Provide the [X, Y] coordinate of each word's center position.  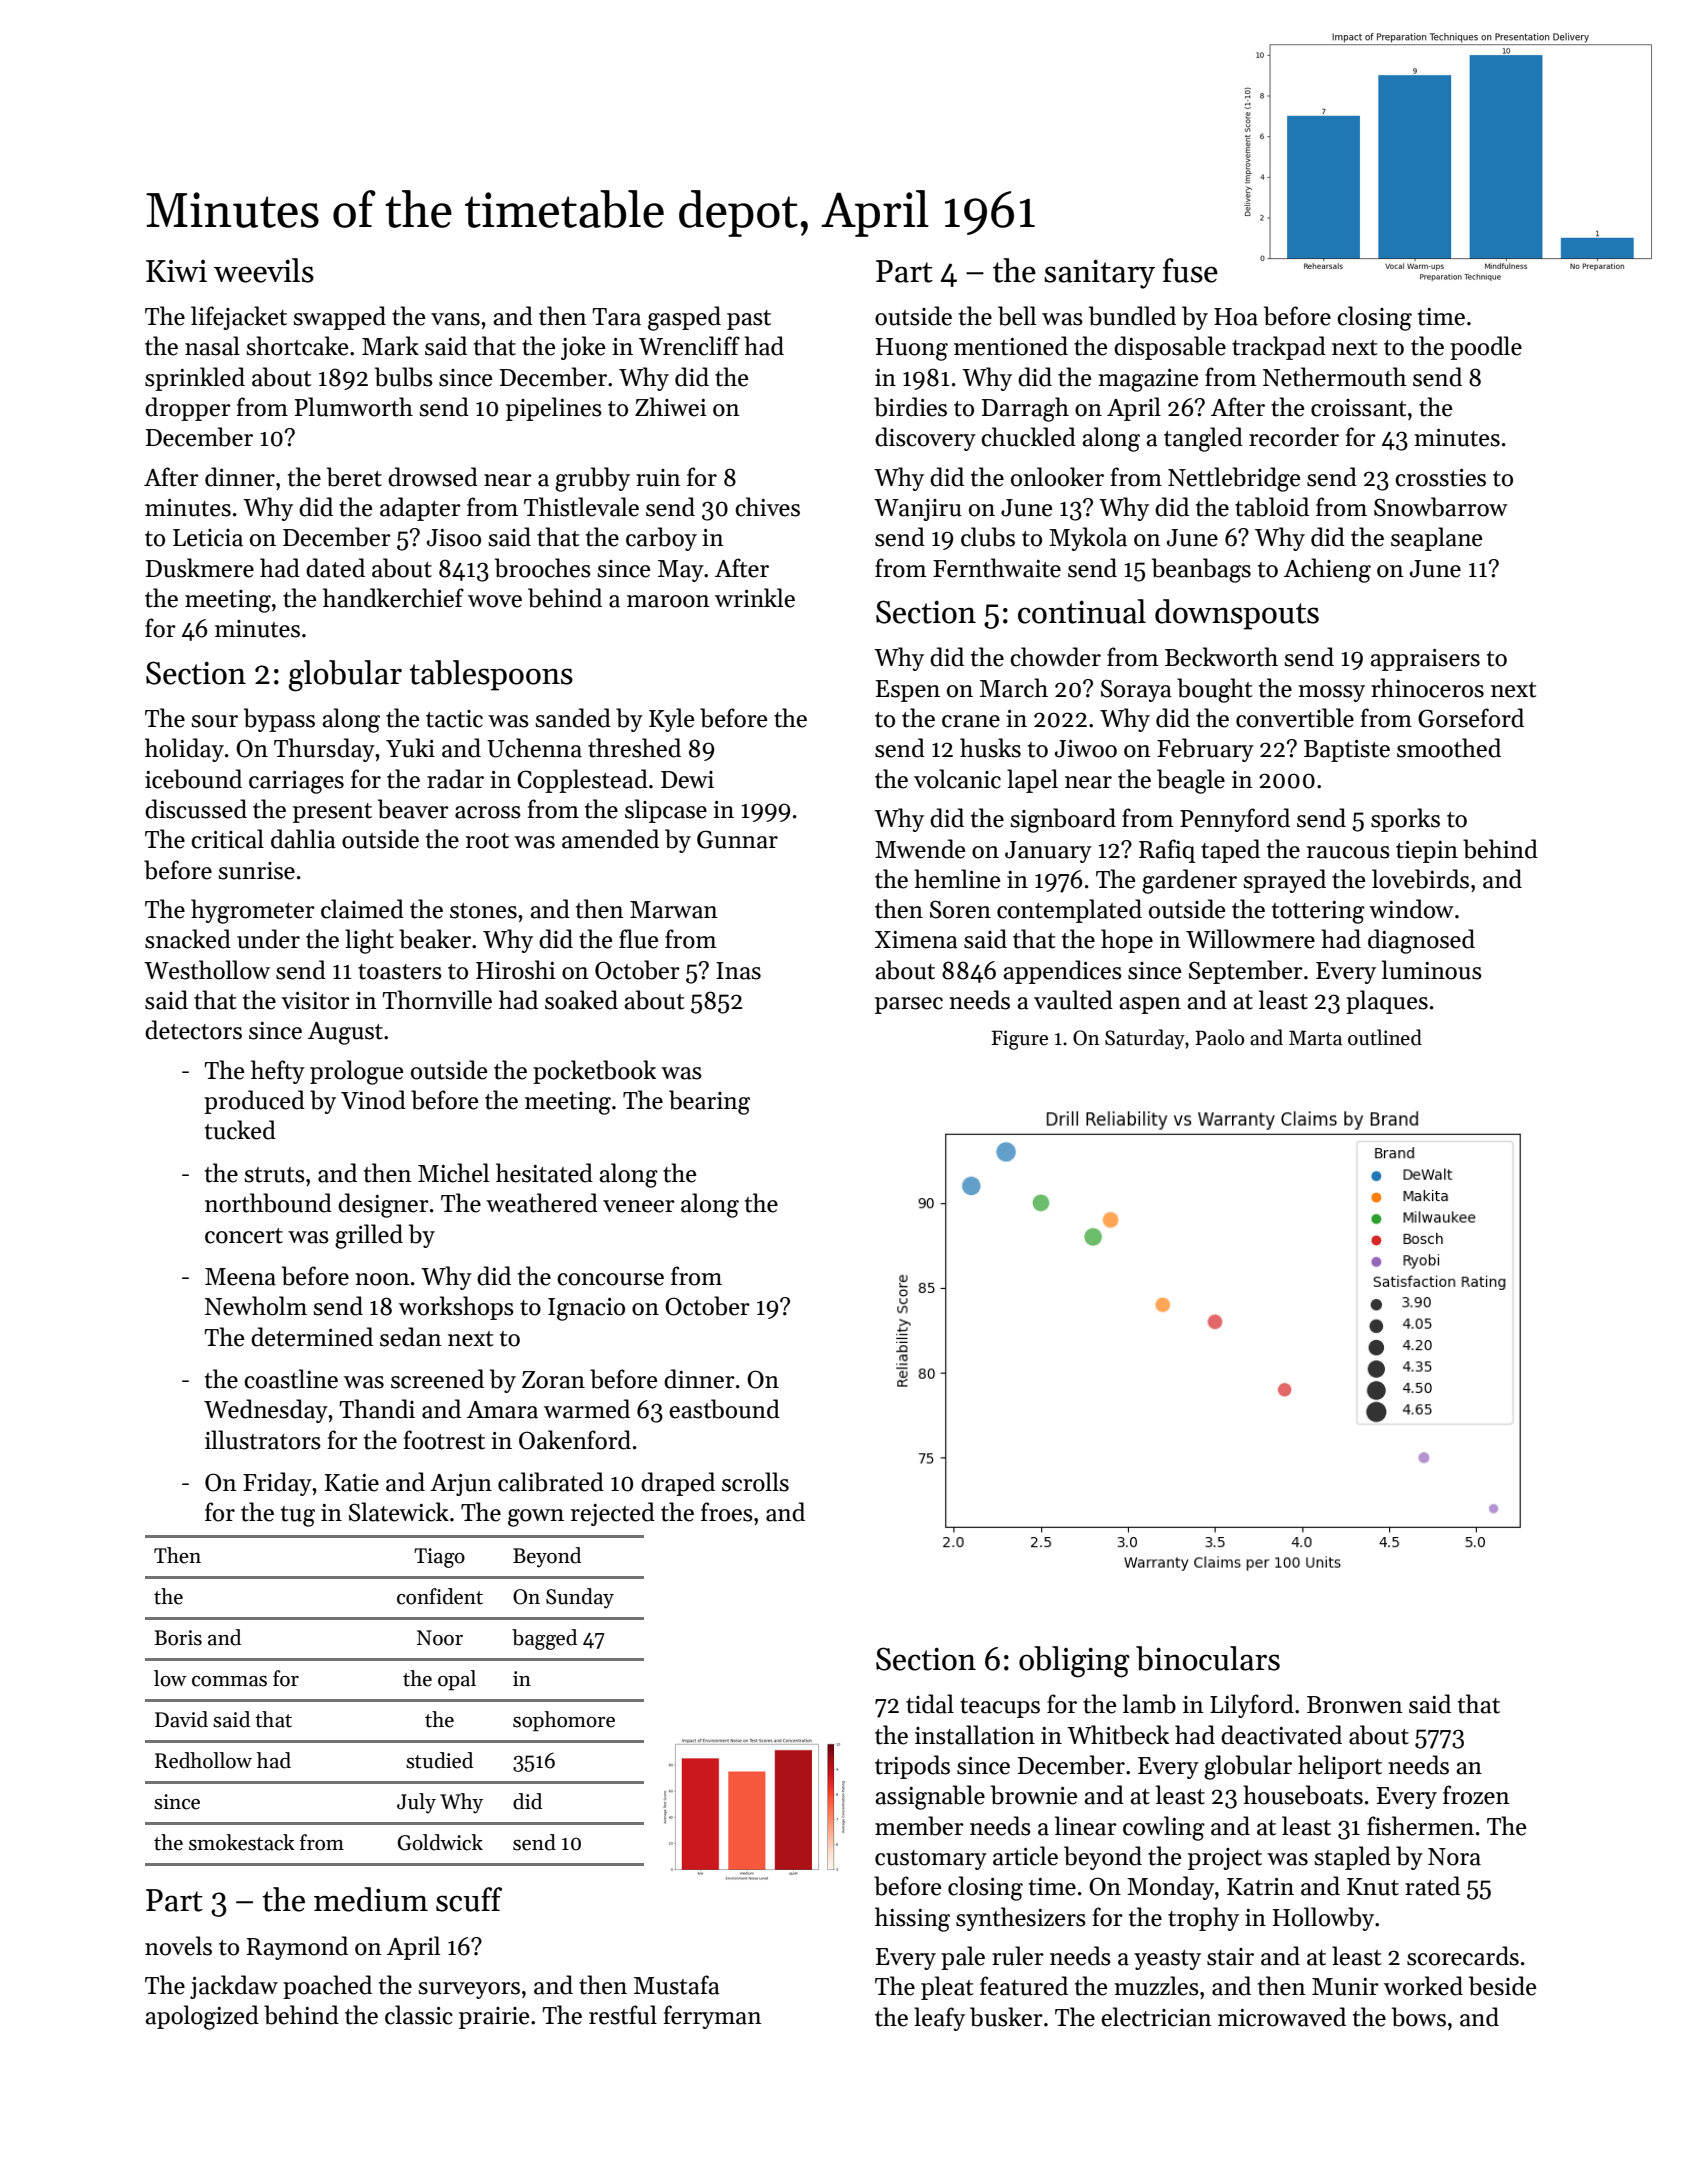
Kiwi [176, 271]
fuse [1190, 270]
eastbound [724, 1409]
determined [312, 1337]
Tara [616, 317]
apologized [202, 2017]
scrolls [755, 1482]
